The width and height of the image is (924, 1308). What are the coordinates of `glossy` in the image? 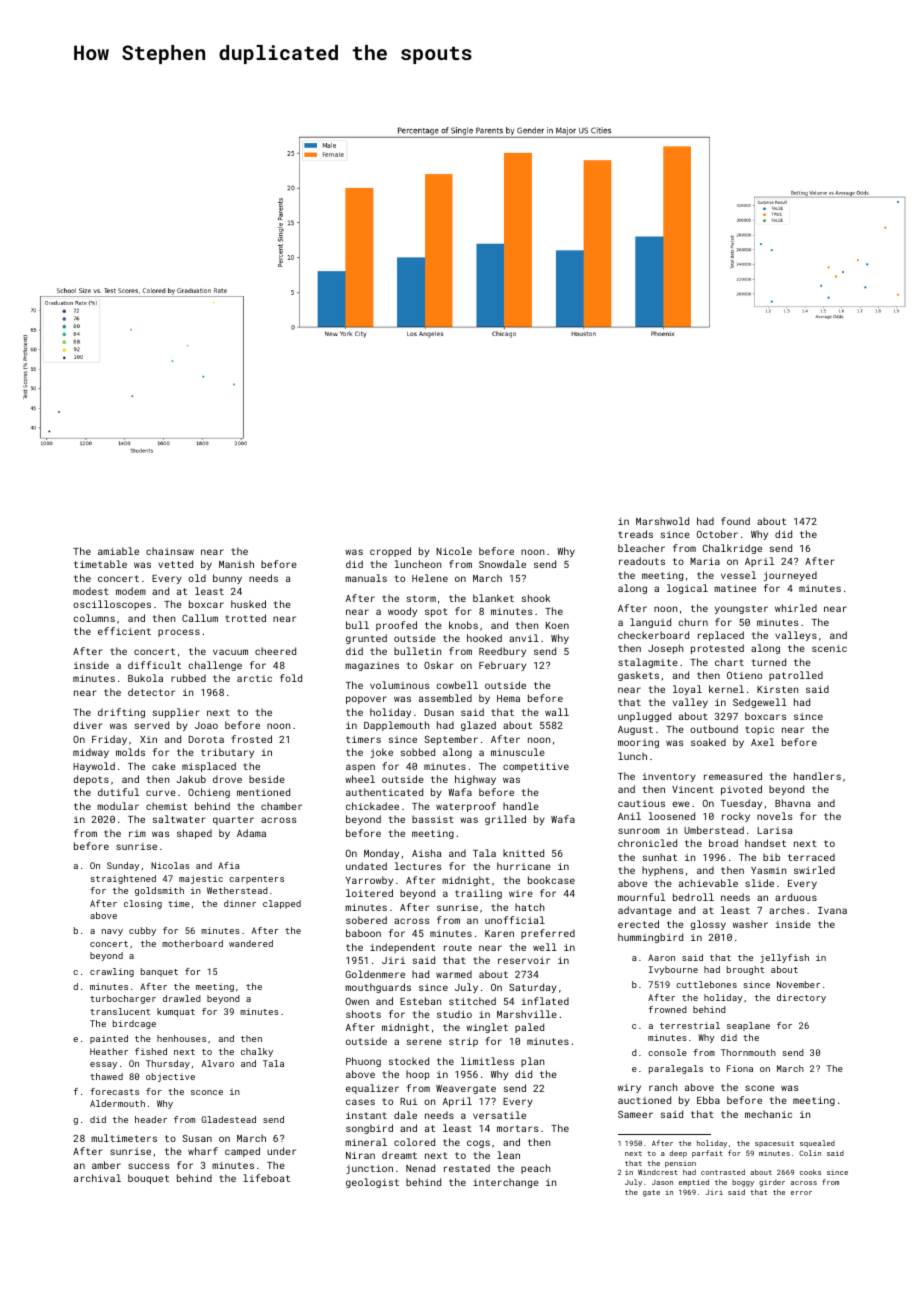 It's located at (708, 925).
